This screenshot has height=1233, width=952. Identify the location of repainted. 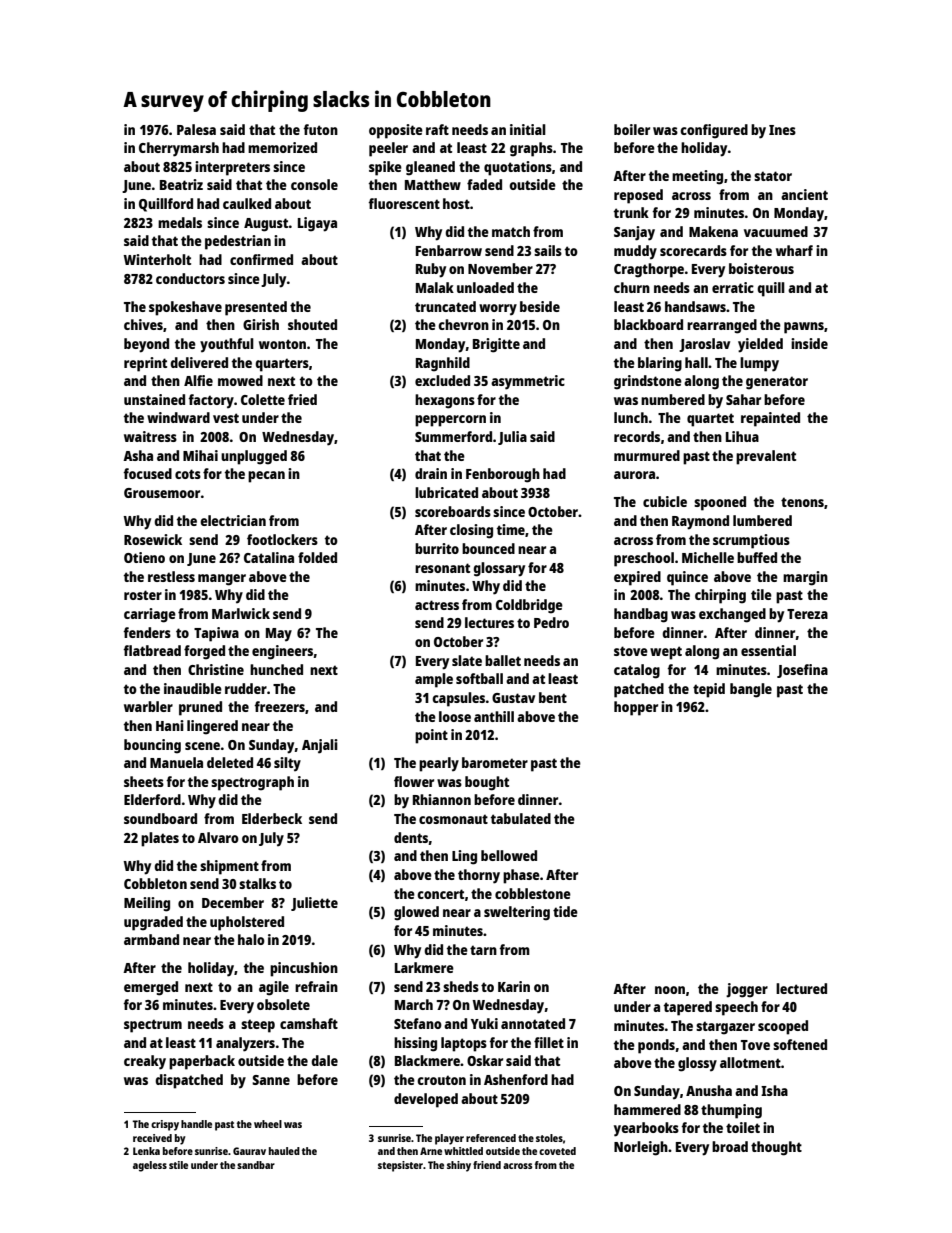
(770, 419).
